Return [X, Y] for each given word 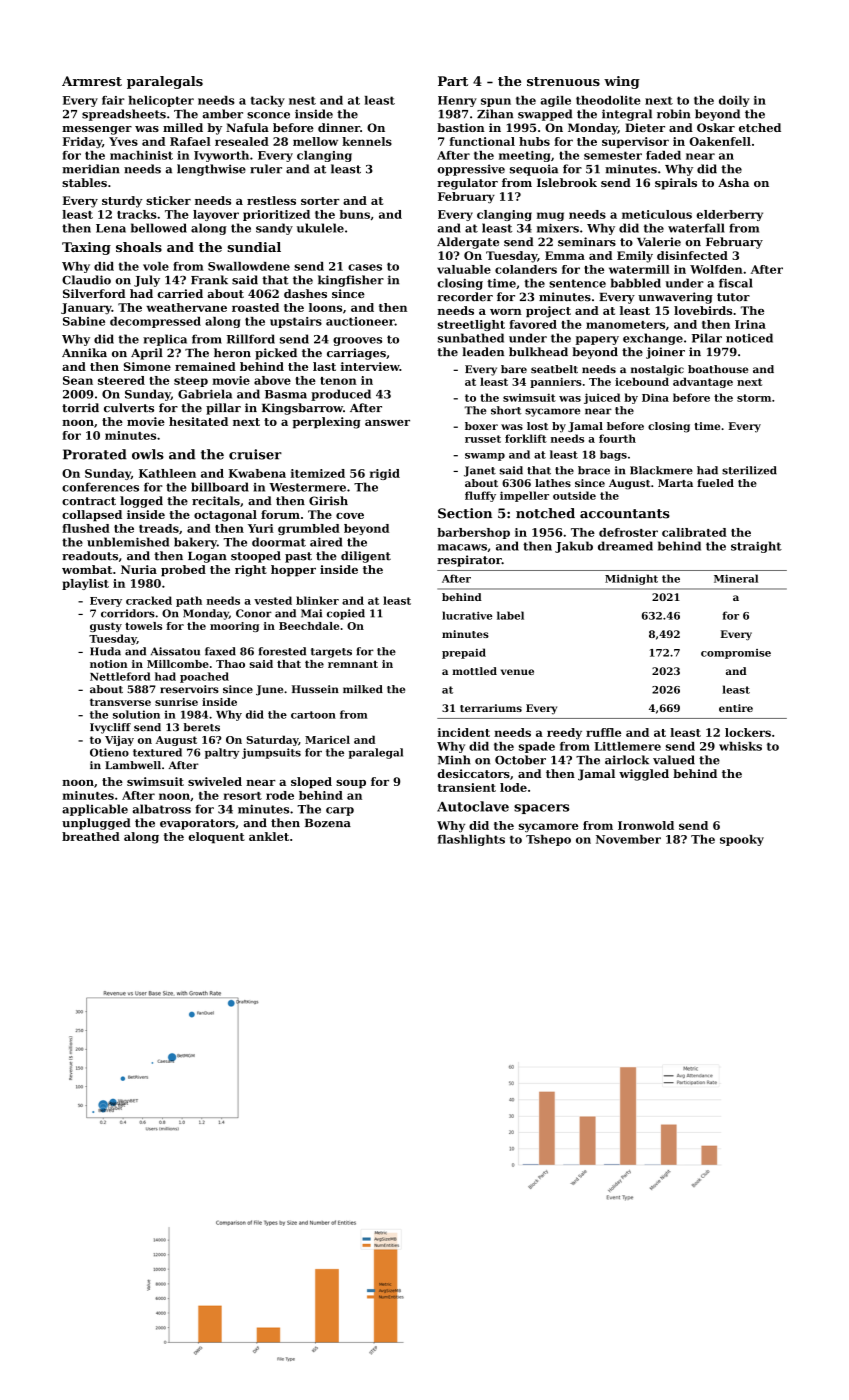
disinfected [692, 255]
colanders [526, 269]
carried [180, 293]
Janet [480, 471]
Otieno [109, 752]
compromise [736, 654]
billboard [220, 487]
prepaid [464, 653]
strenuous [563, 81]
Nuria [139, 569]
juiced [602, 398]
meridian [91, 169]
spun [496, 102]
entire [736, 708]
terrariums [491, 708]
